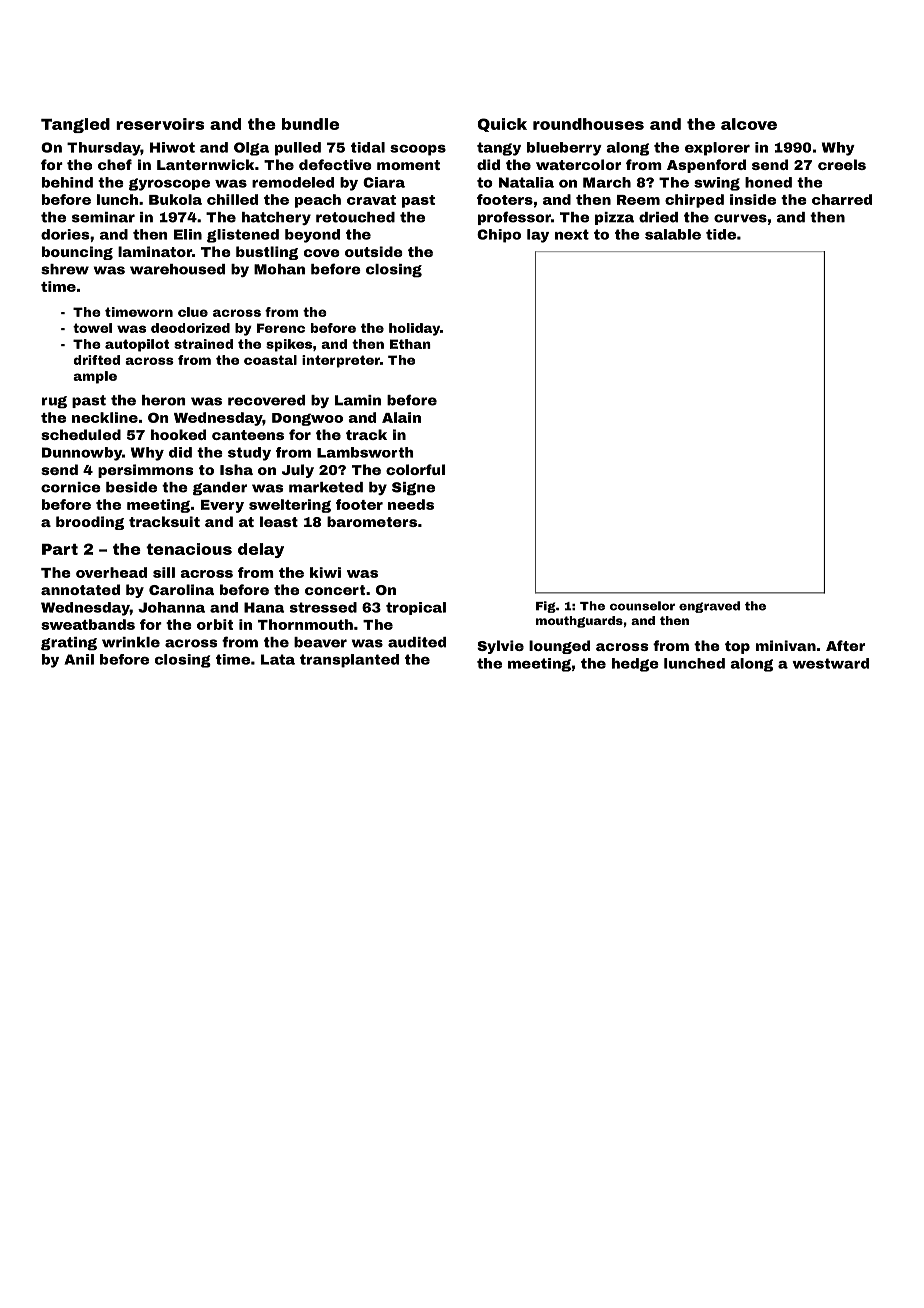 Image resolution: width=924 pixels, height=1308 pixels. I want to click on warehoused, so click(177, 269).
